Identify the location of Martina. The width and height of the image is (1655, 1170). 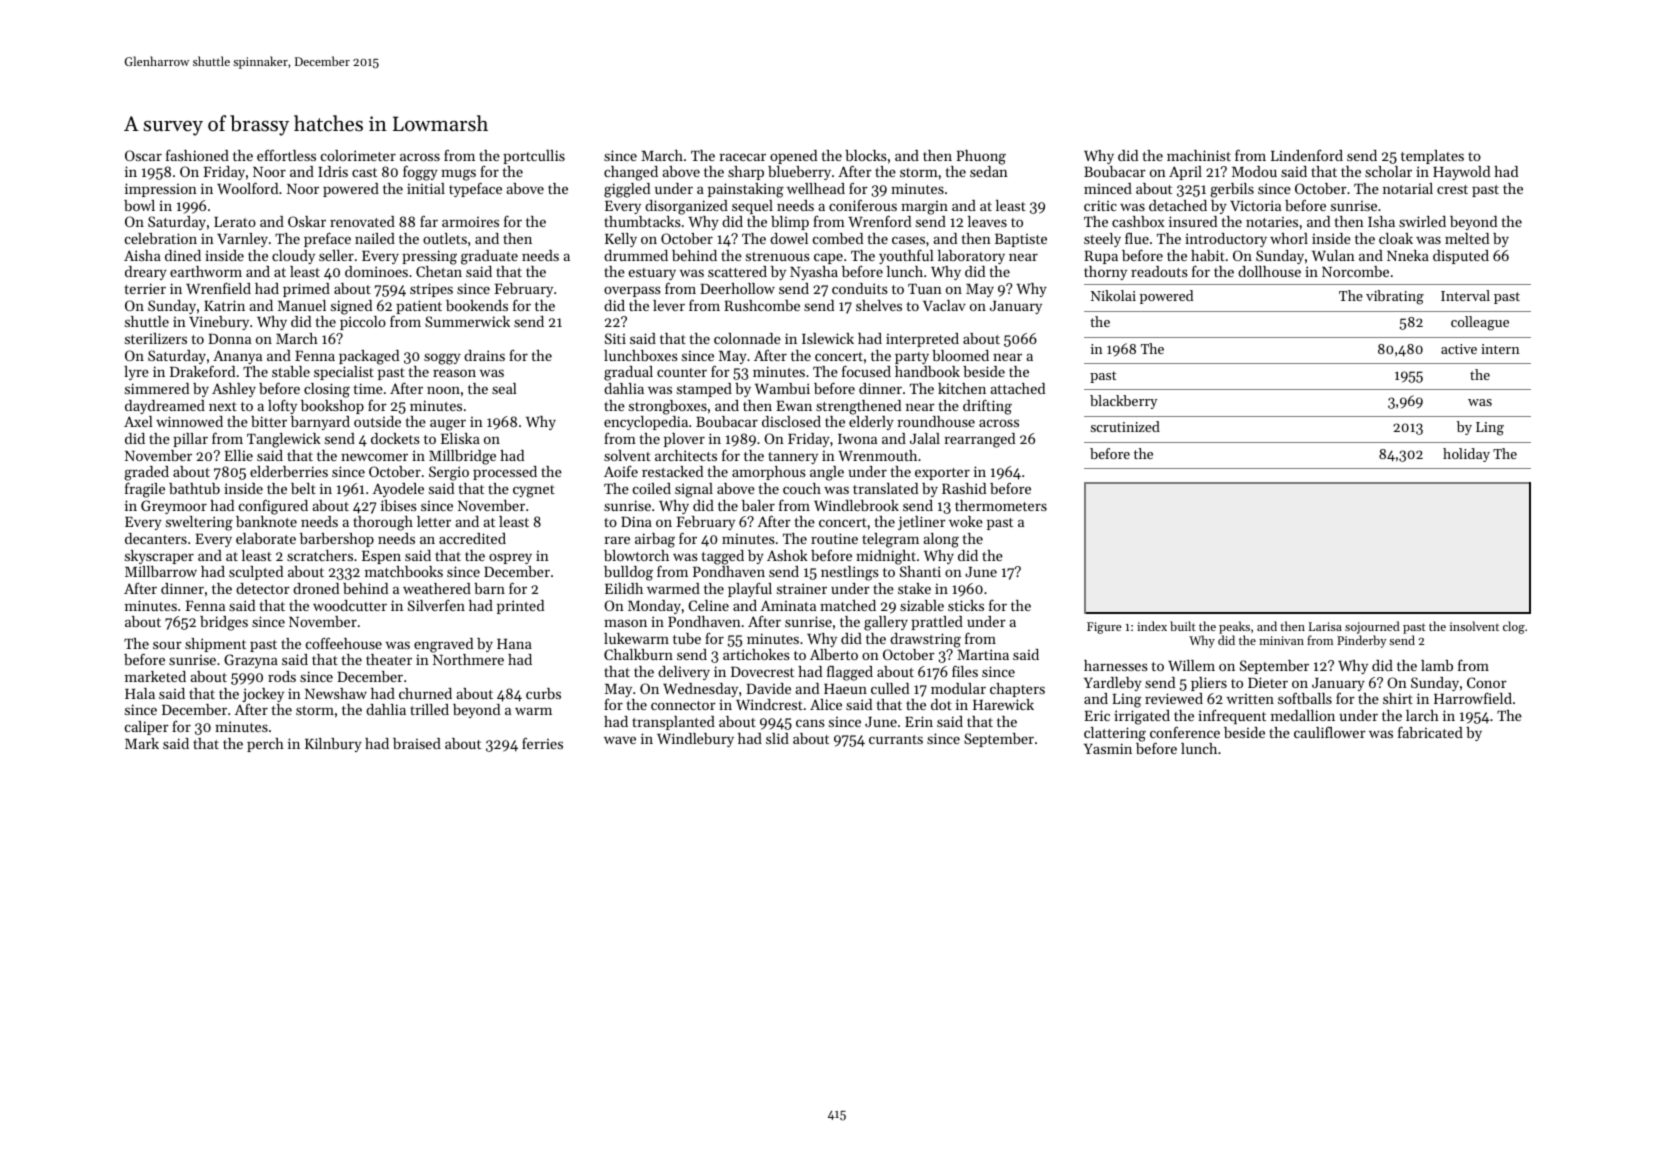
(983, 654).
